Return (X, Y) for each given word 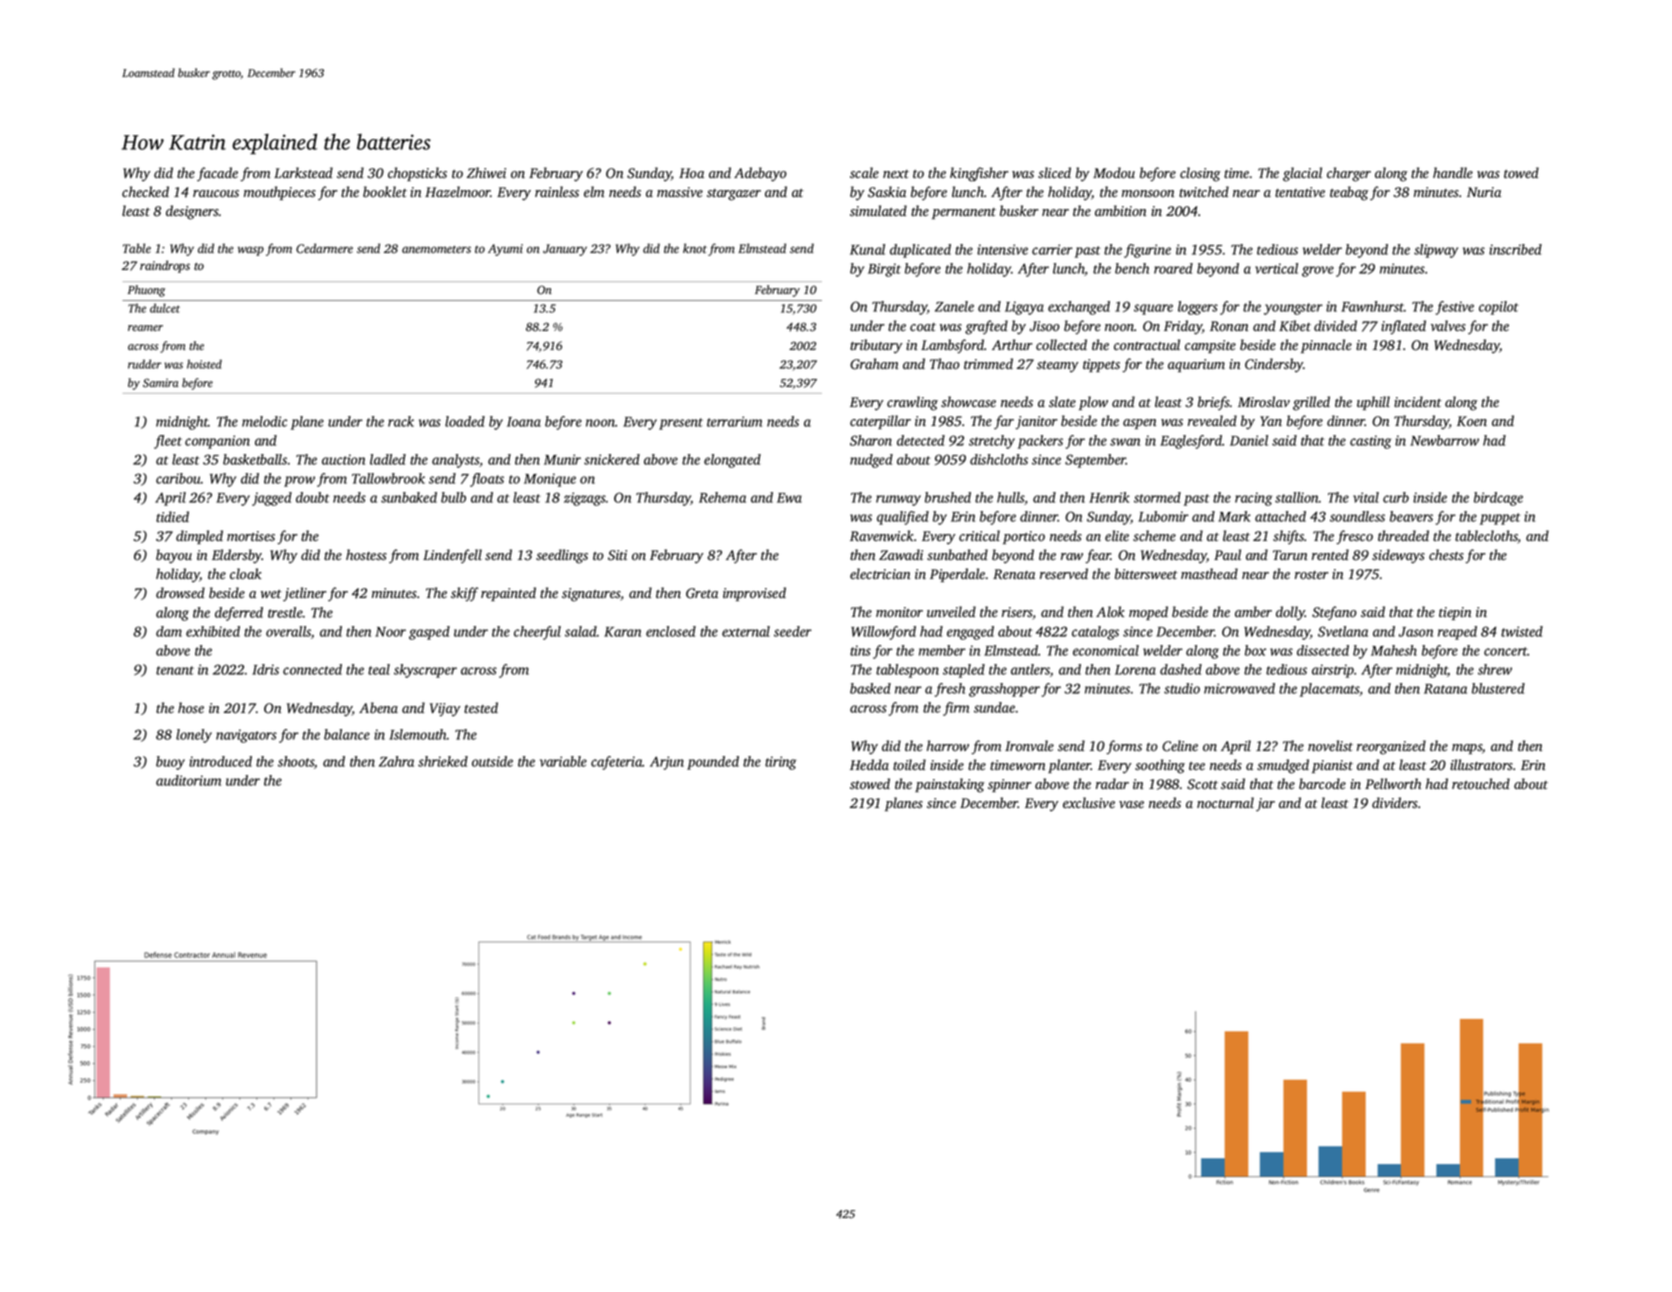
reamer (145, 328)
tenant (175, 670)
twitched (1204, 191)
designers (192, 212)
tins (860, 650)
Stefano (1334, 613)
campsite (1210, 346)
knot (695, 248)
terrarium (734, 421)
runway (898, 500)
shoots (296, 761)
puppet (1500, 519)
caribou (178, 478)
